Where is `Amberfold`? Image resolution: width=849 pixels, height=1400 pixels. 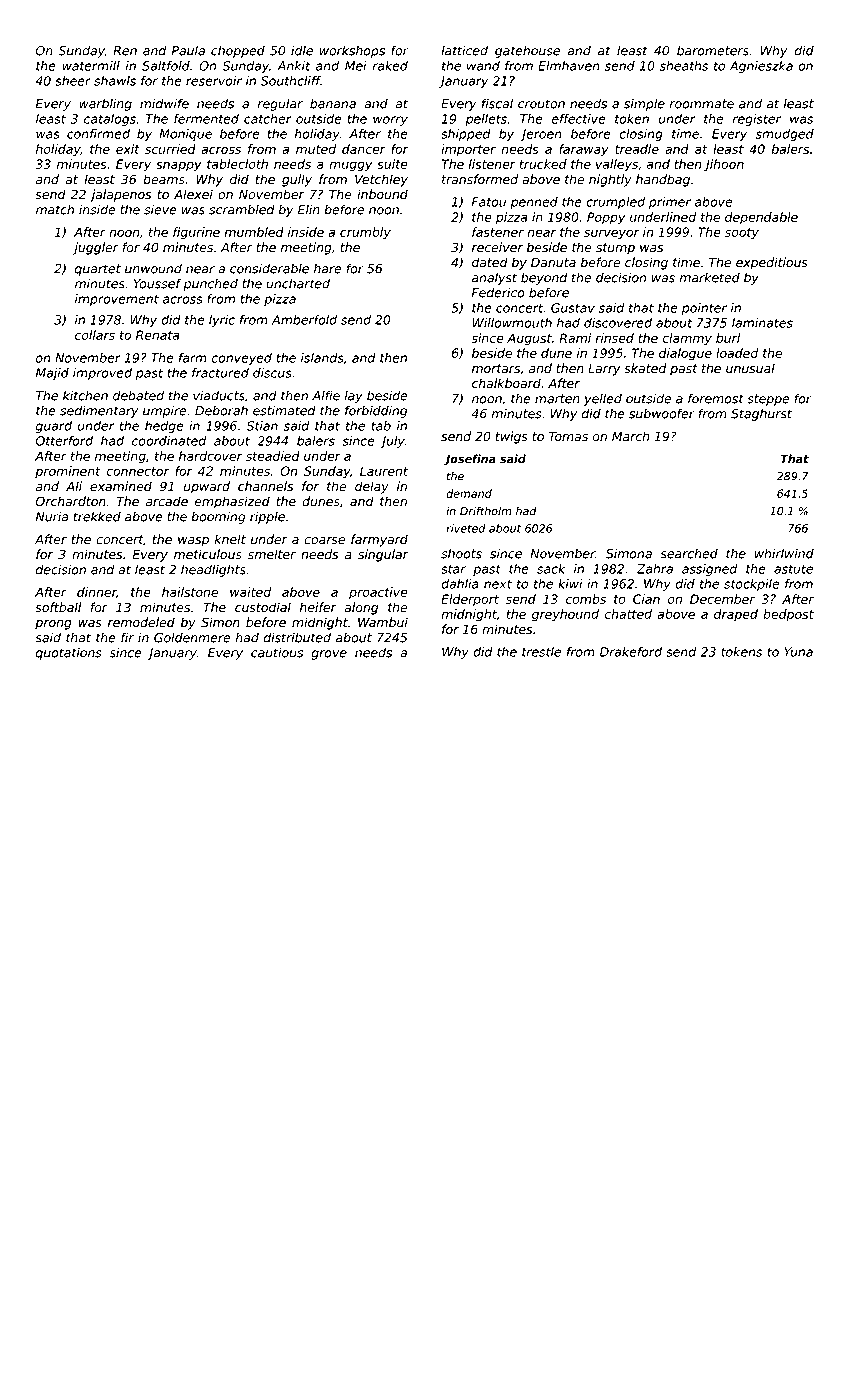
Amberfold is located at coordinates (304, 320).
